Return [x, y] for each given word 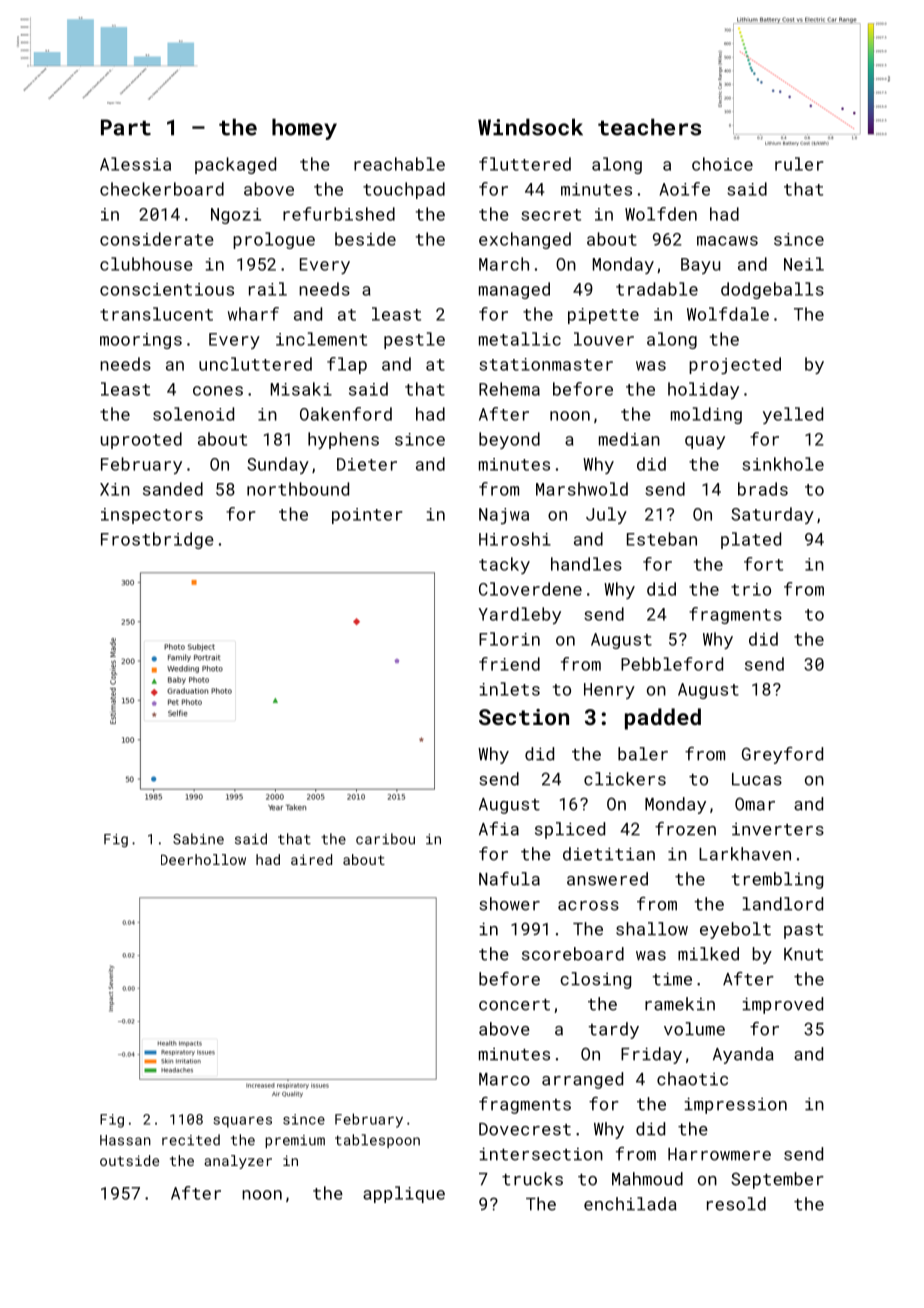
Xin [115, 489]
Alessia [135, 164]
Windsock [530, 127]
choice [722, 164]
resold [736, 1204]
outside [129, 1160]
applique [404, 1194]
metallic [520, 339]
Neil [804, 264]
